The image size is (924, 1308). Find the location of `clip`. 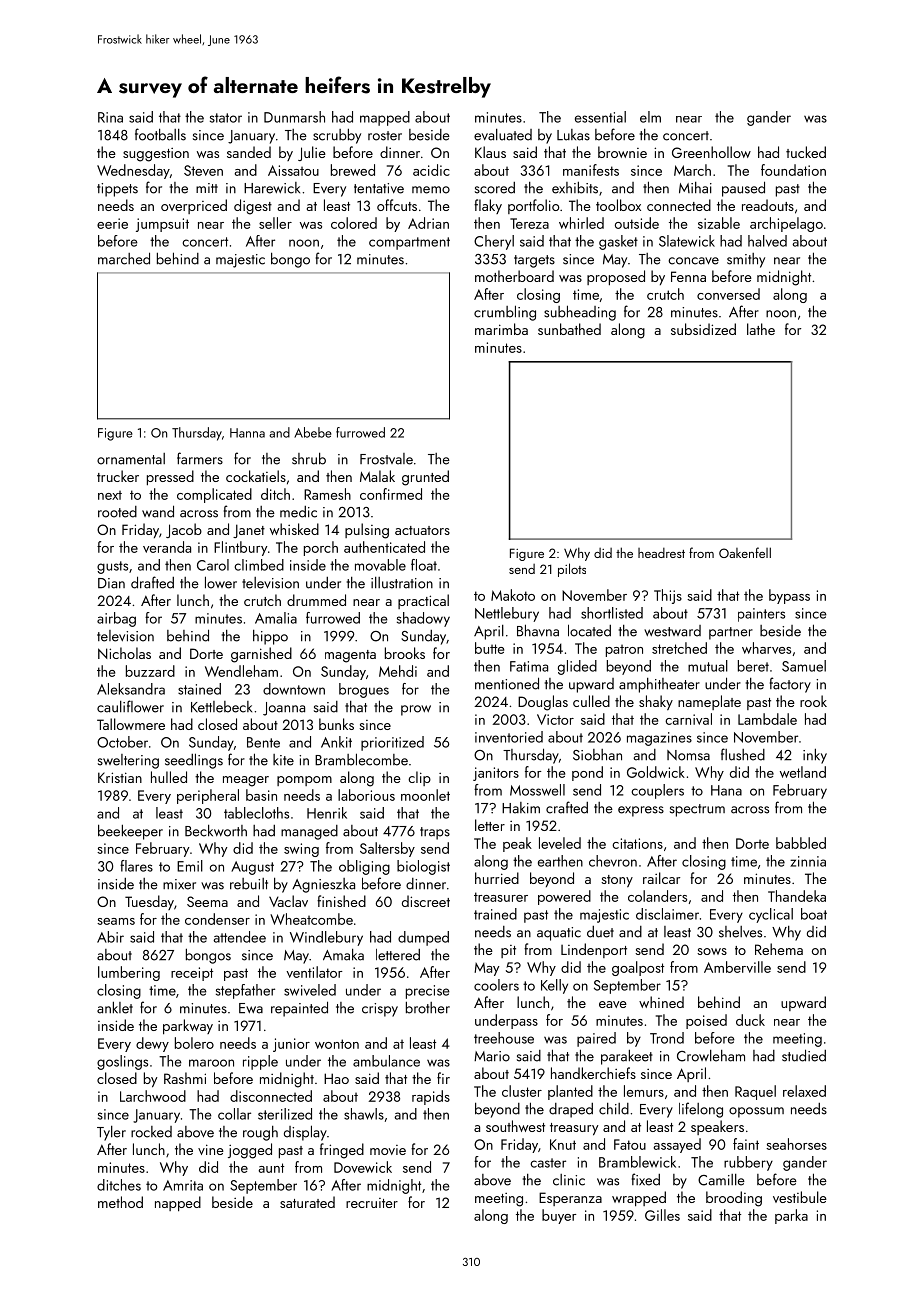

clip is located at coordinates (419, 778).
